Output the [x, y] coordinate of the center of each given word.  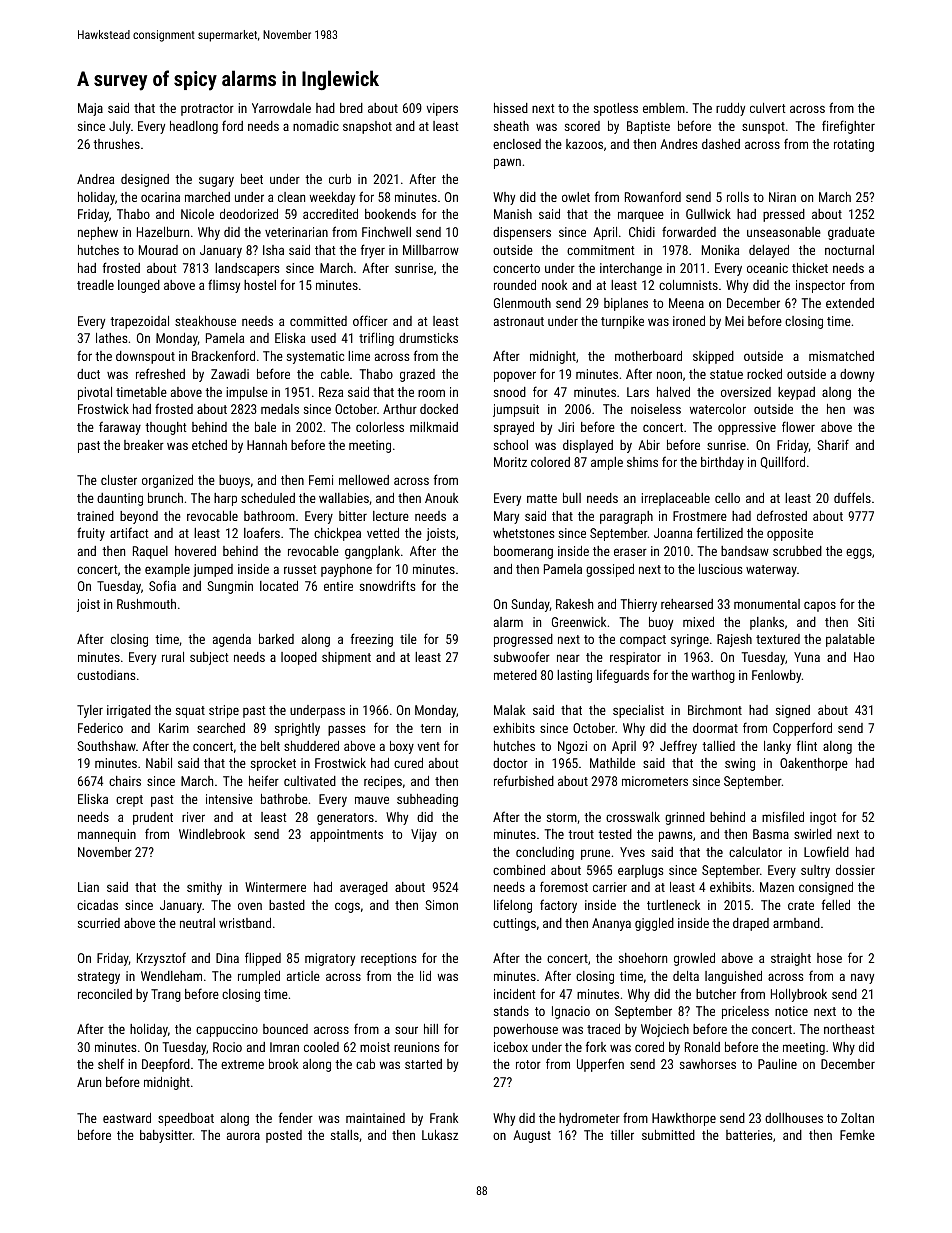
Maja [90, 109]
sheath [511, 126]
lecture [391, 516]
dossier [855, 870]
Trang [166, 995]
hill [431, 1029]
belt [270, 746]
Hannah [267, 445]
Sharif [833, 444]
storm [562, 817]
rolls [738, 197]
